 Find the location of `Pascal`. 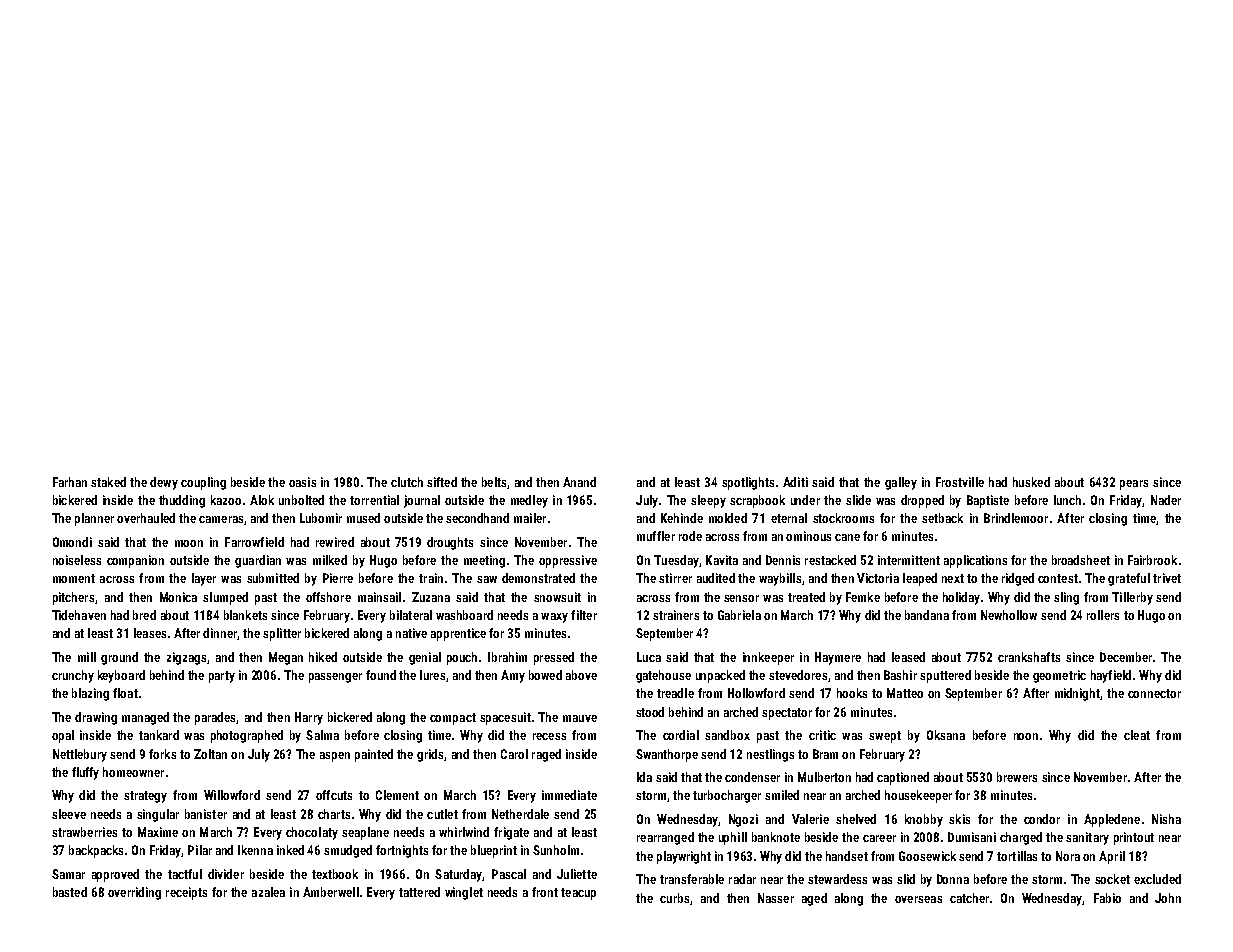

Pascal is located at coordinates (509, 874).
